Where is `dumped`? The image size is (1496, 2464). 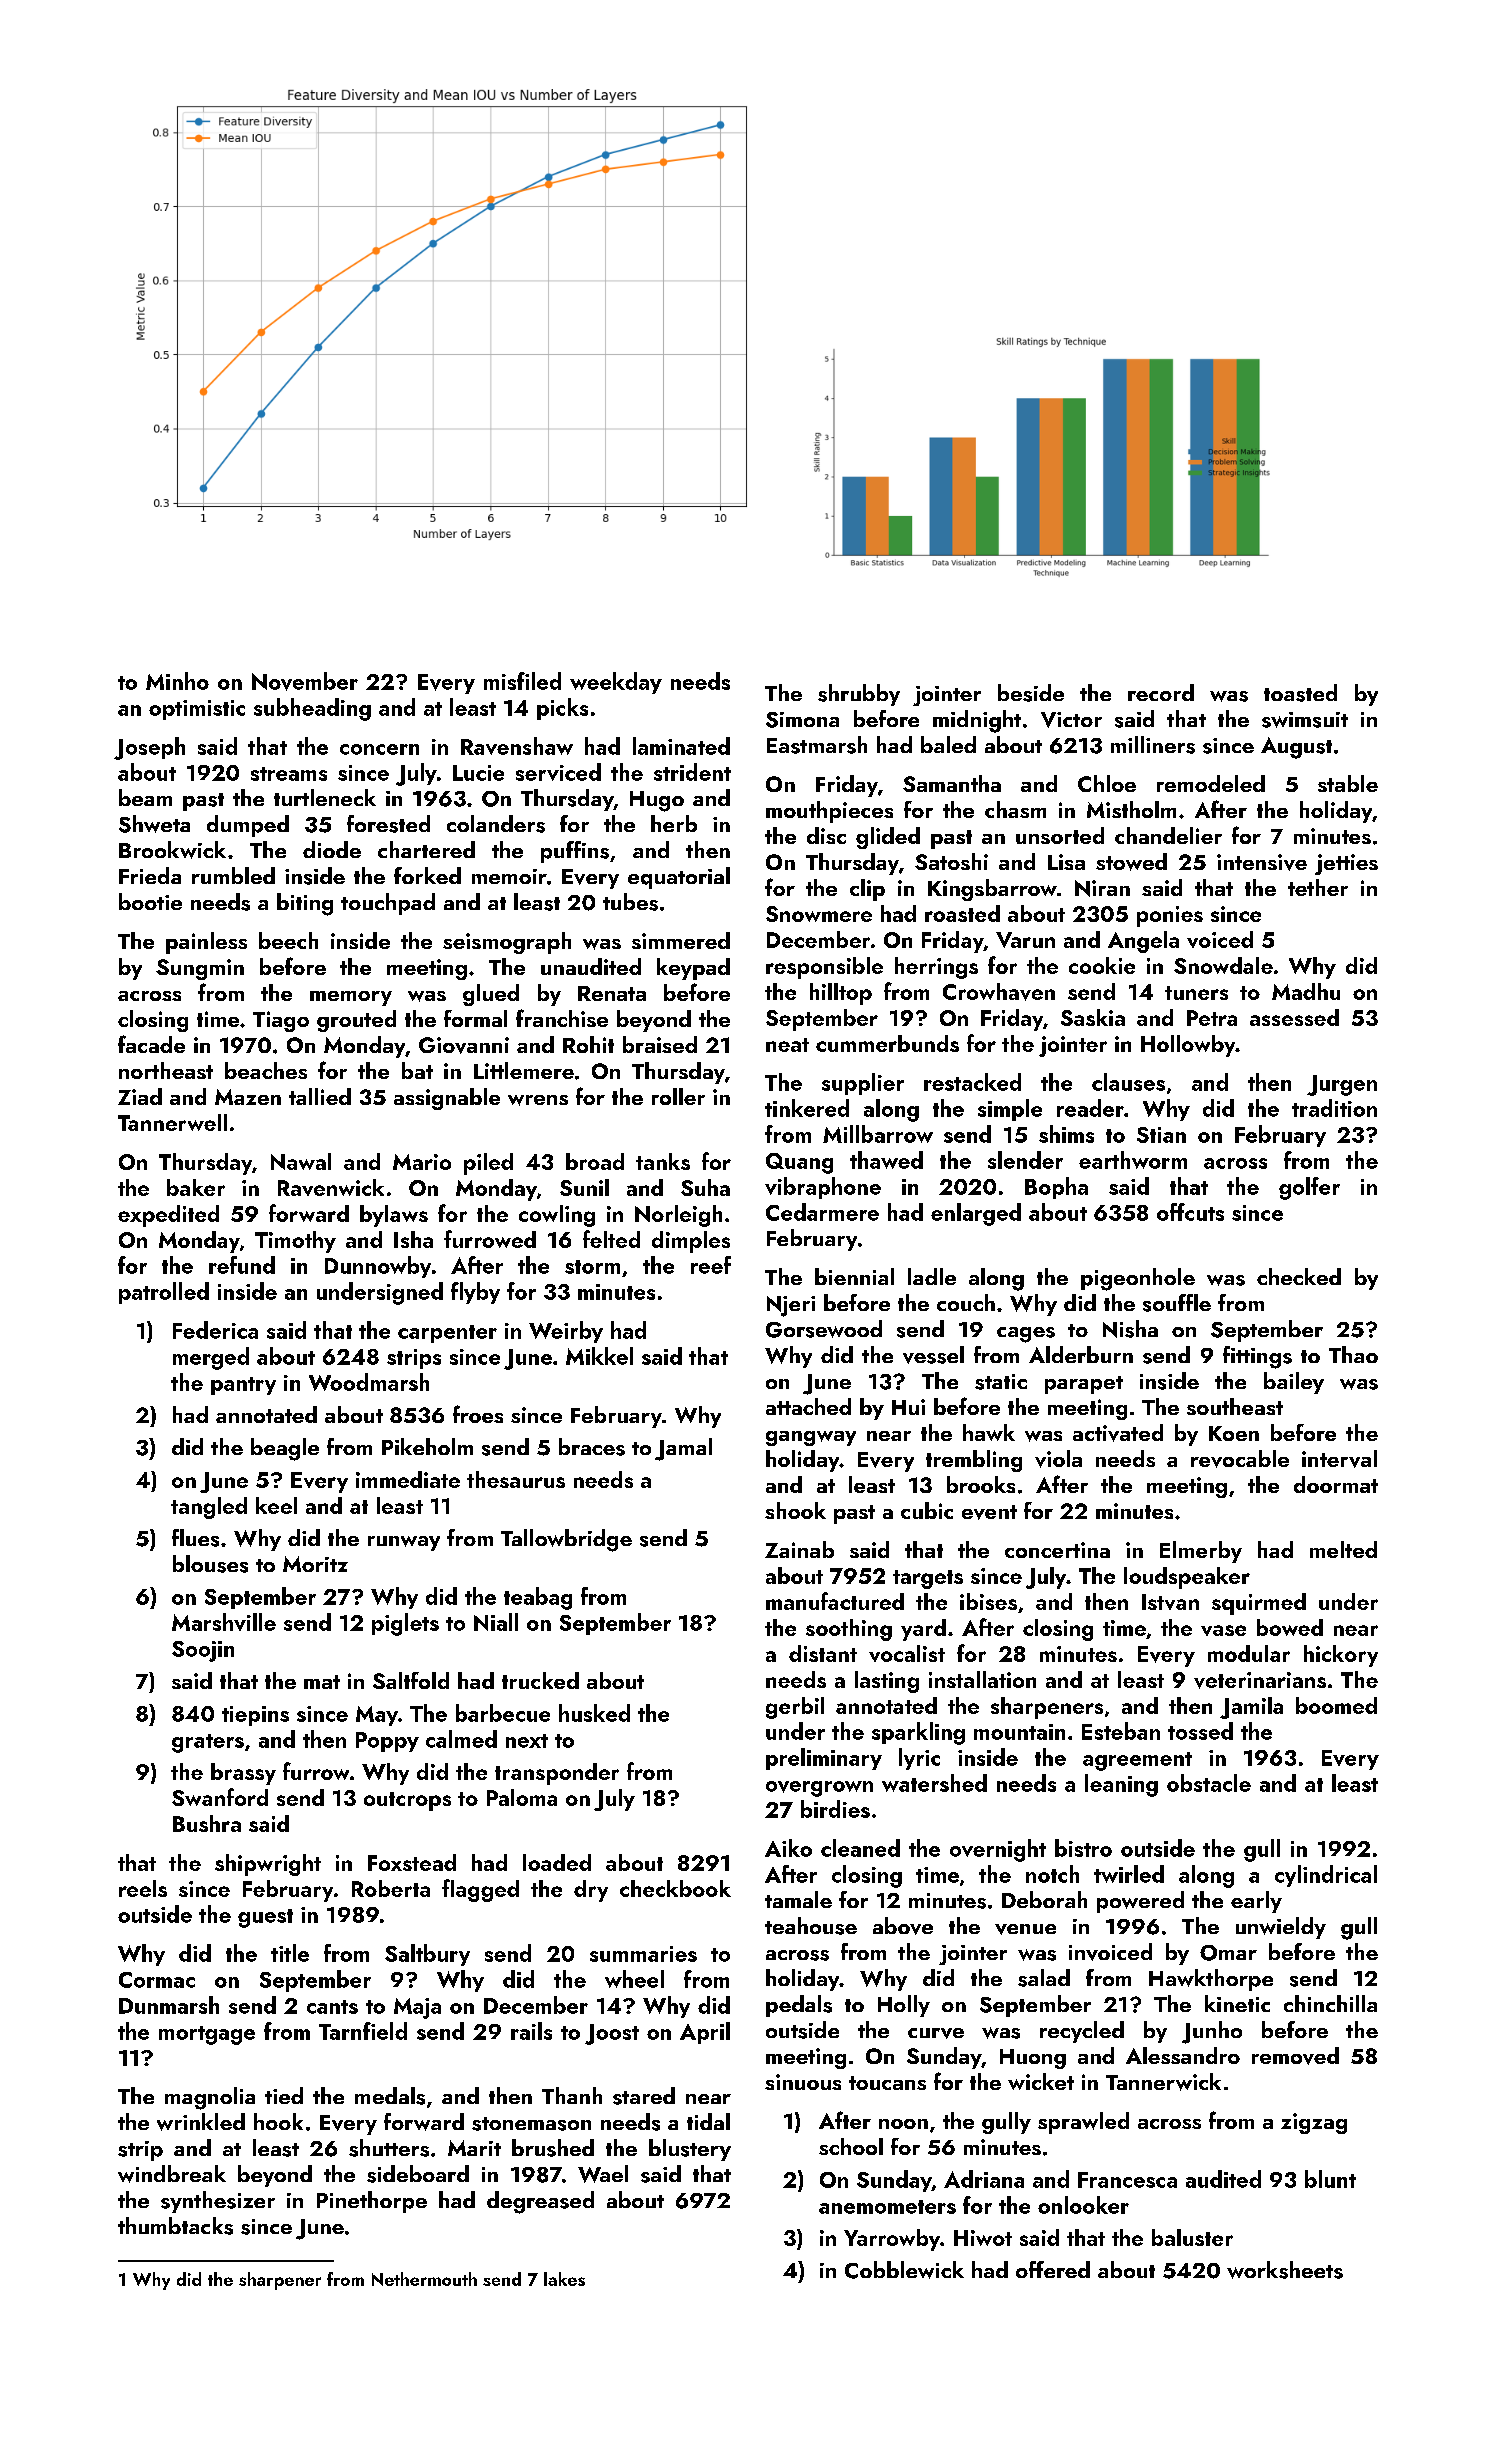
dumped is located at coordinates (248, 826).
